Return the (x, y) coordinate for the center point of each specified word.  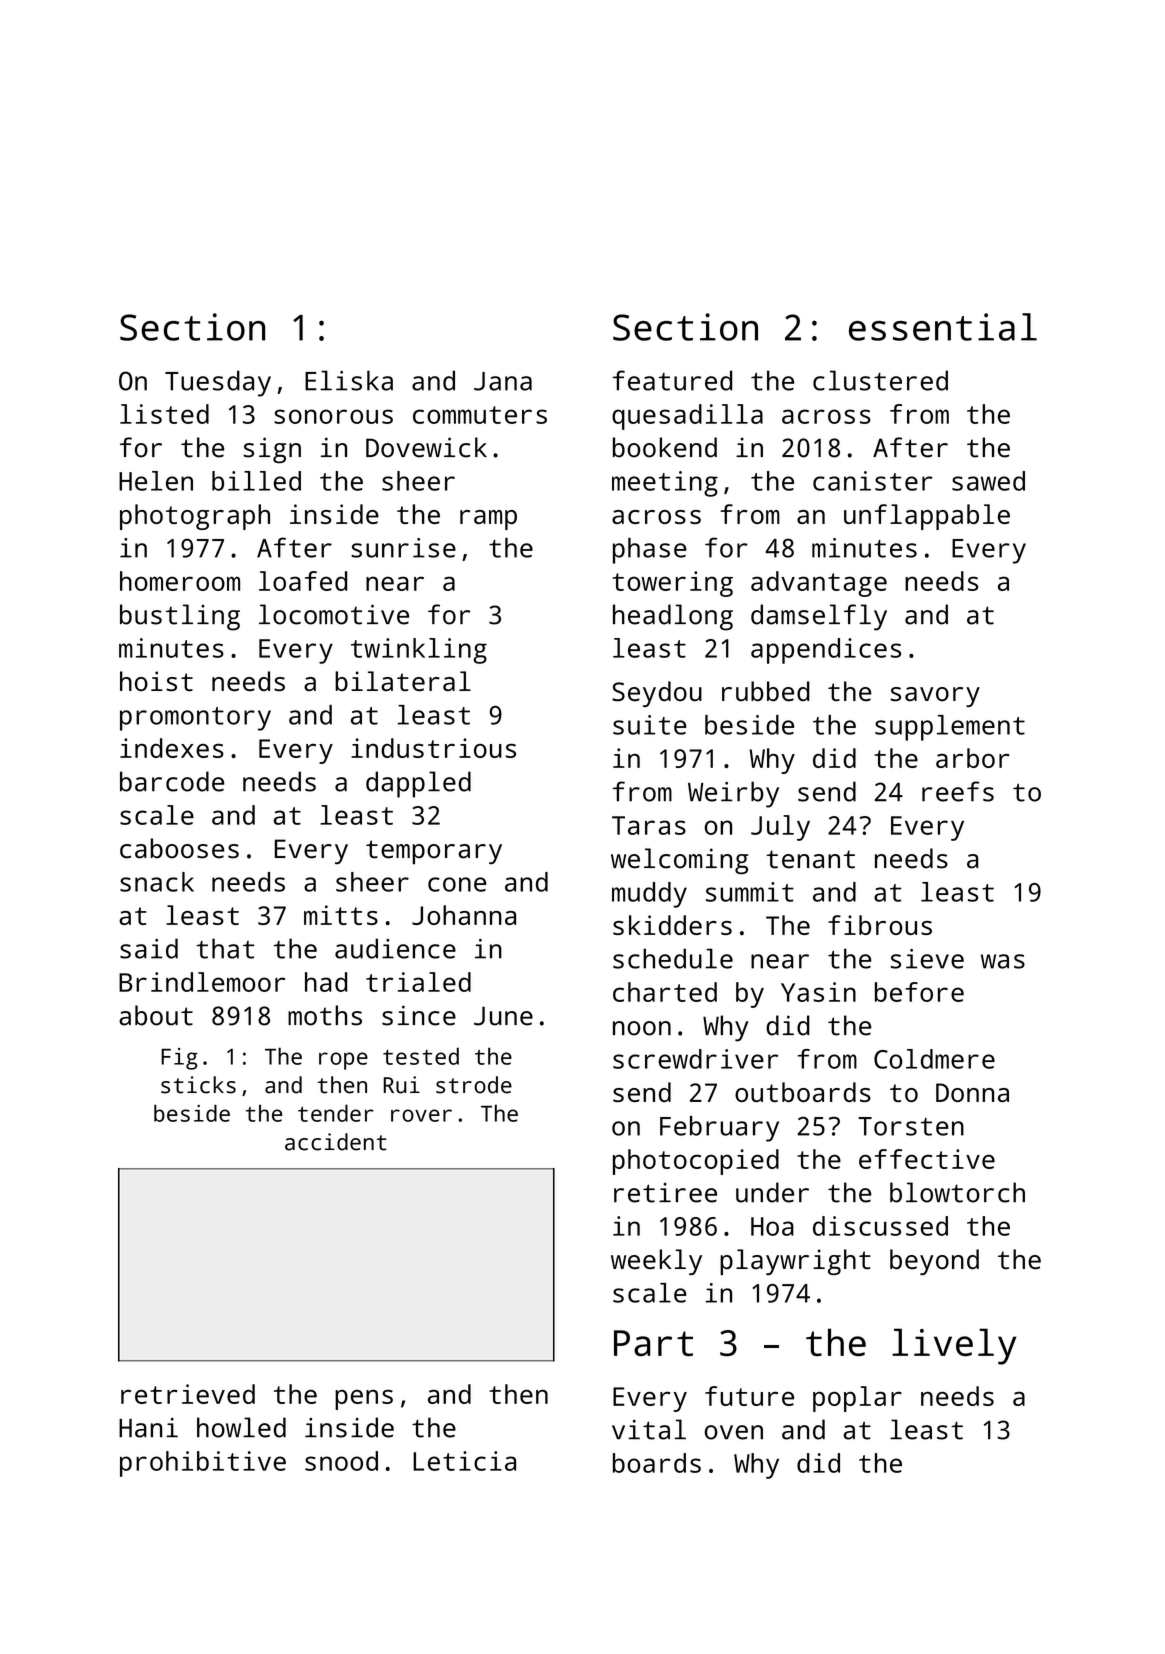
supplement (950, 728)
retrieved (188, 1394)
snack (157, 882)
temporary (434, 852)
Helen (156, 481)
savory (935, 697)
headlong (673, 617)
